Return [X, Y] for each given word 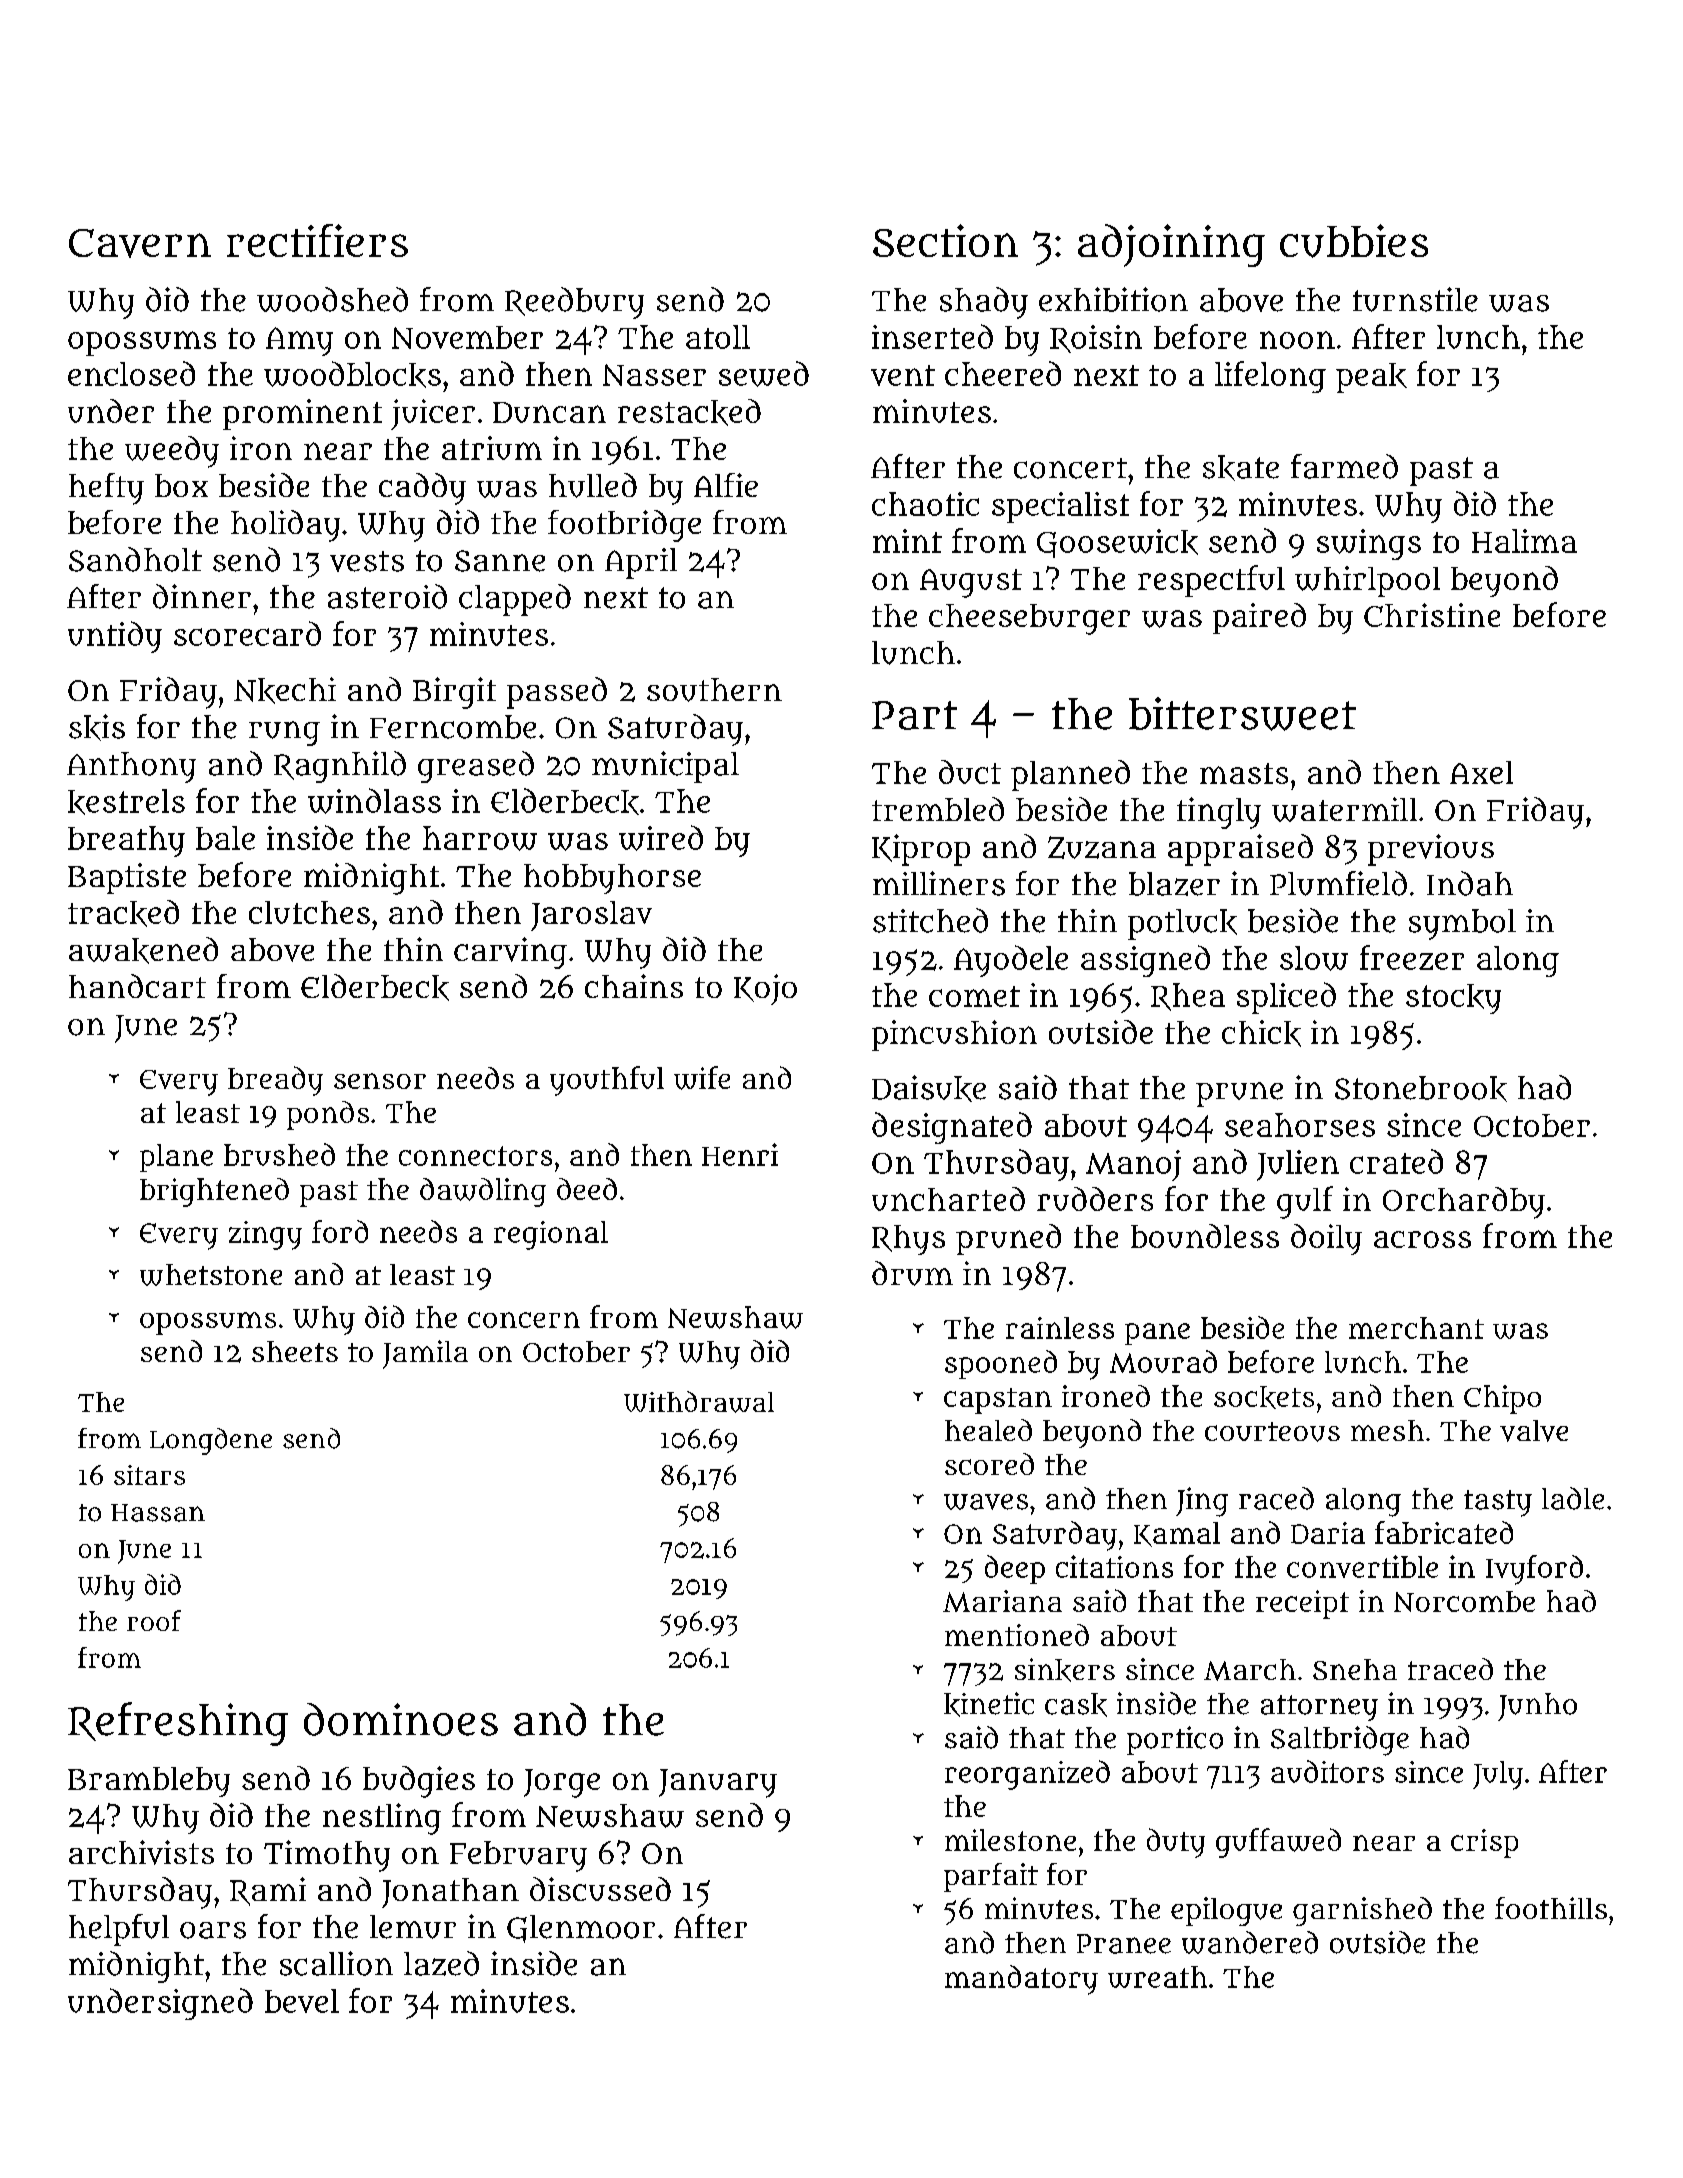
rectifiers [317, 240]
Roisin [1096, 339]
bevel [302, 2001]
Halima [1524, 541]
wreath [1157, 1977]
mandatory [1021, 1980]
